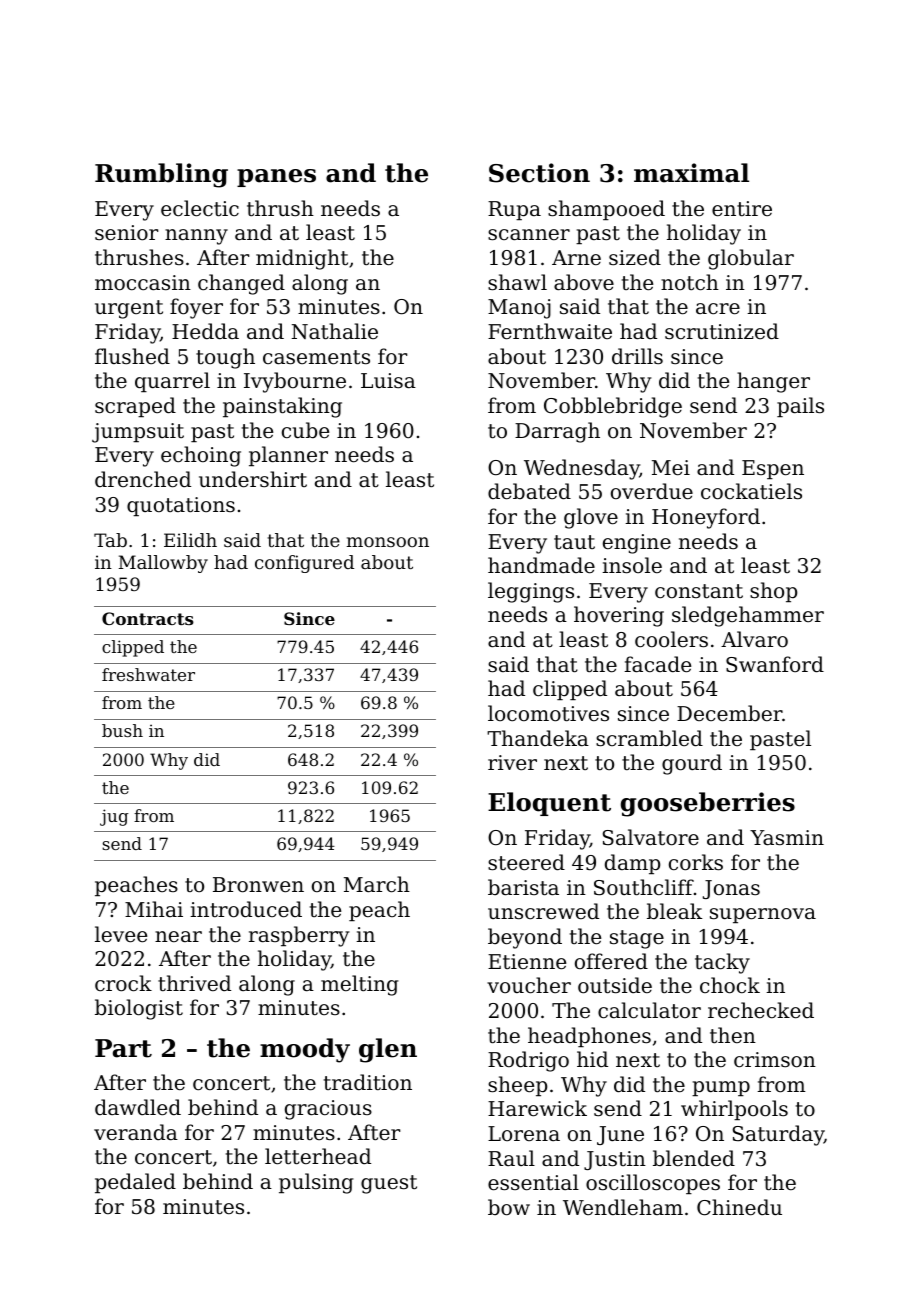 The image size is (924, 1311). What do you see at coordinates (751, 259) in the screenshot?
I see `globular` at bounding box center [751, 259].
